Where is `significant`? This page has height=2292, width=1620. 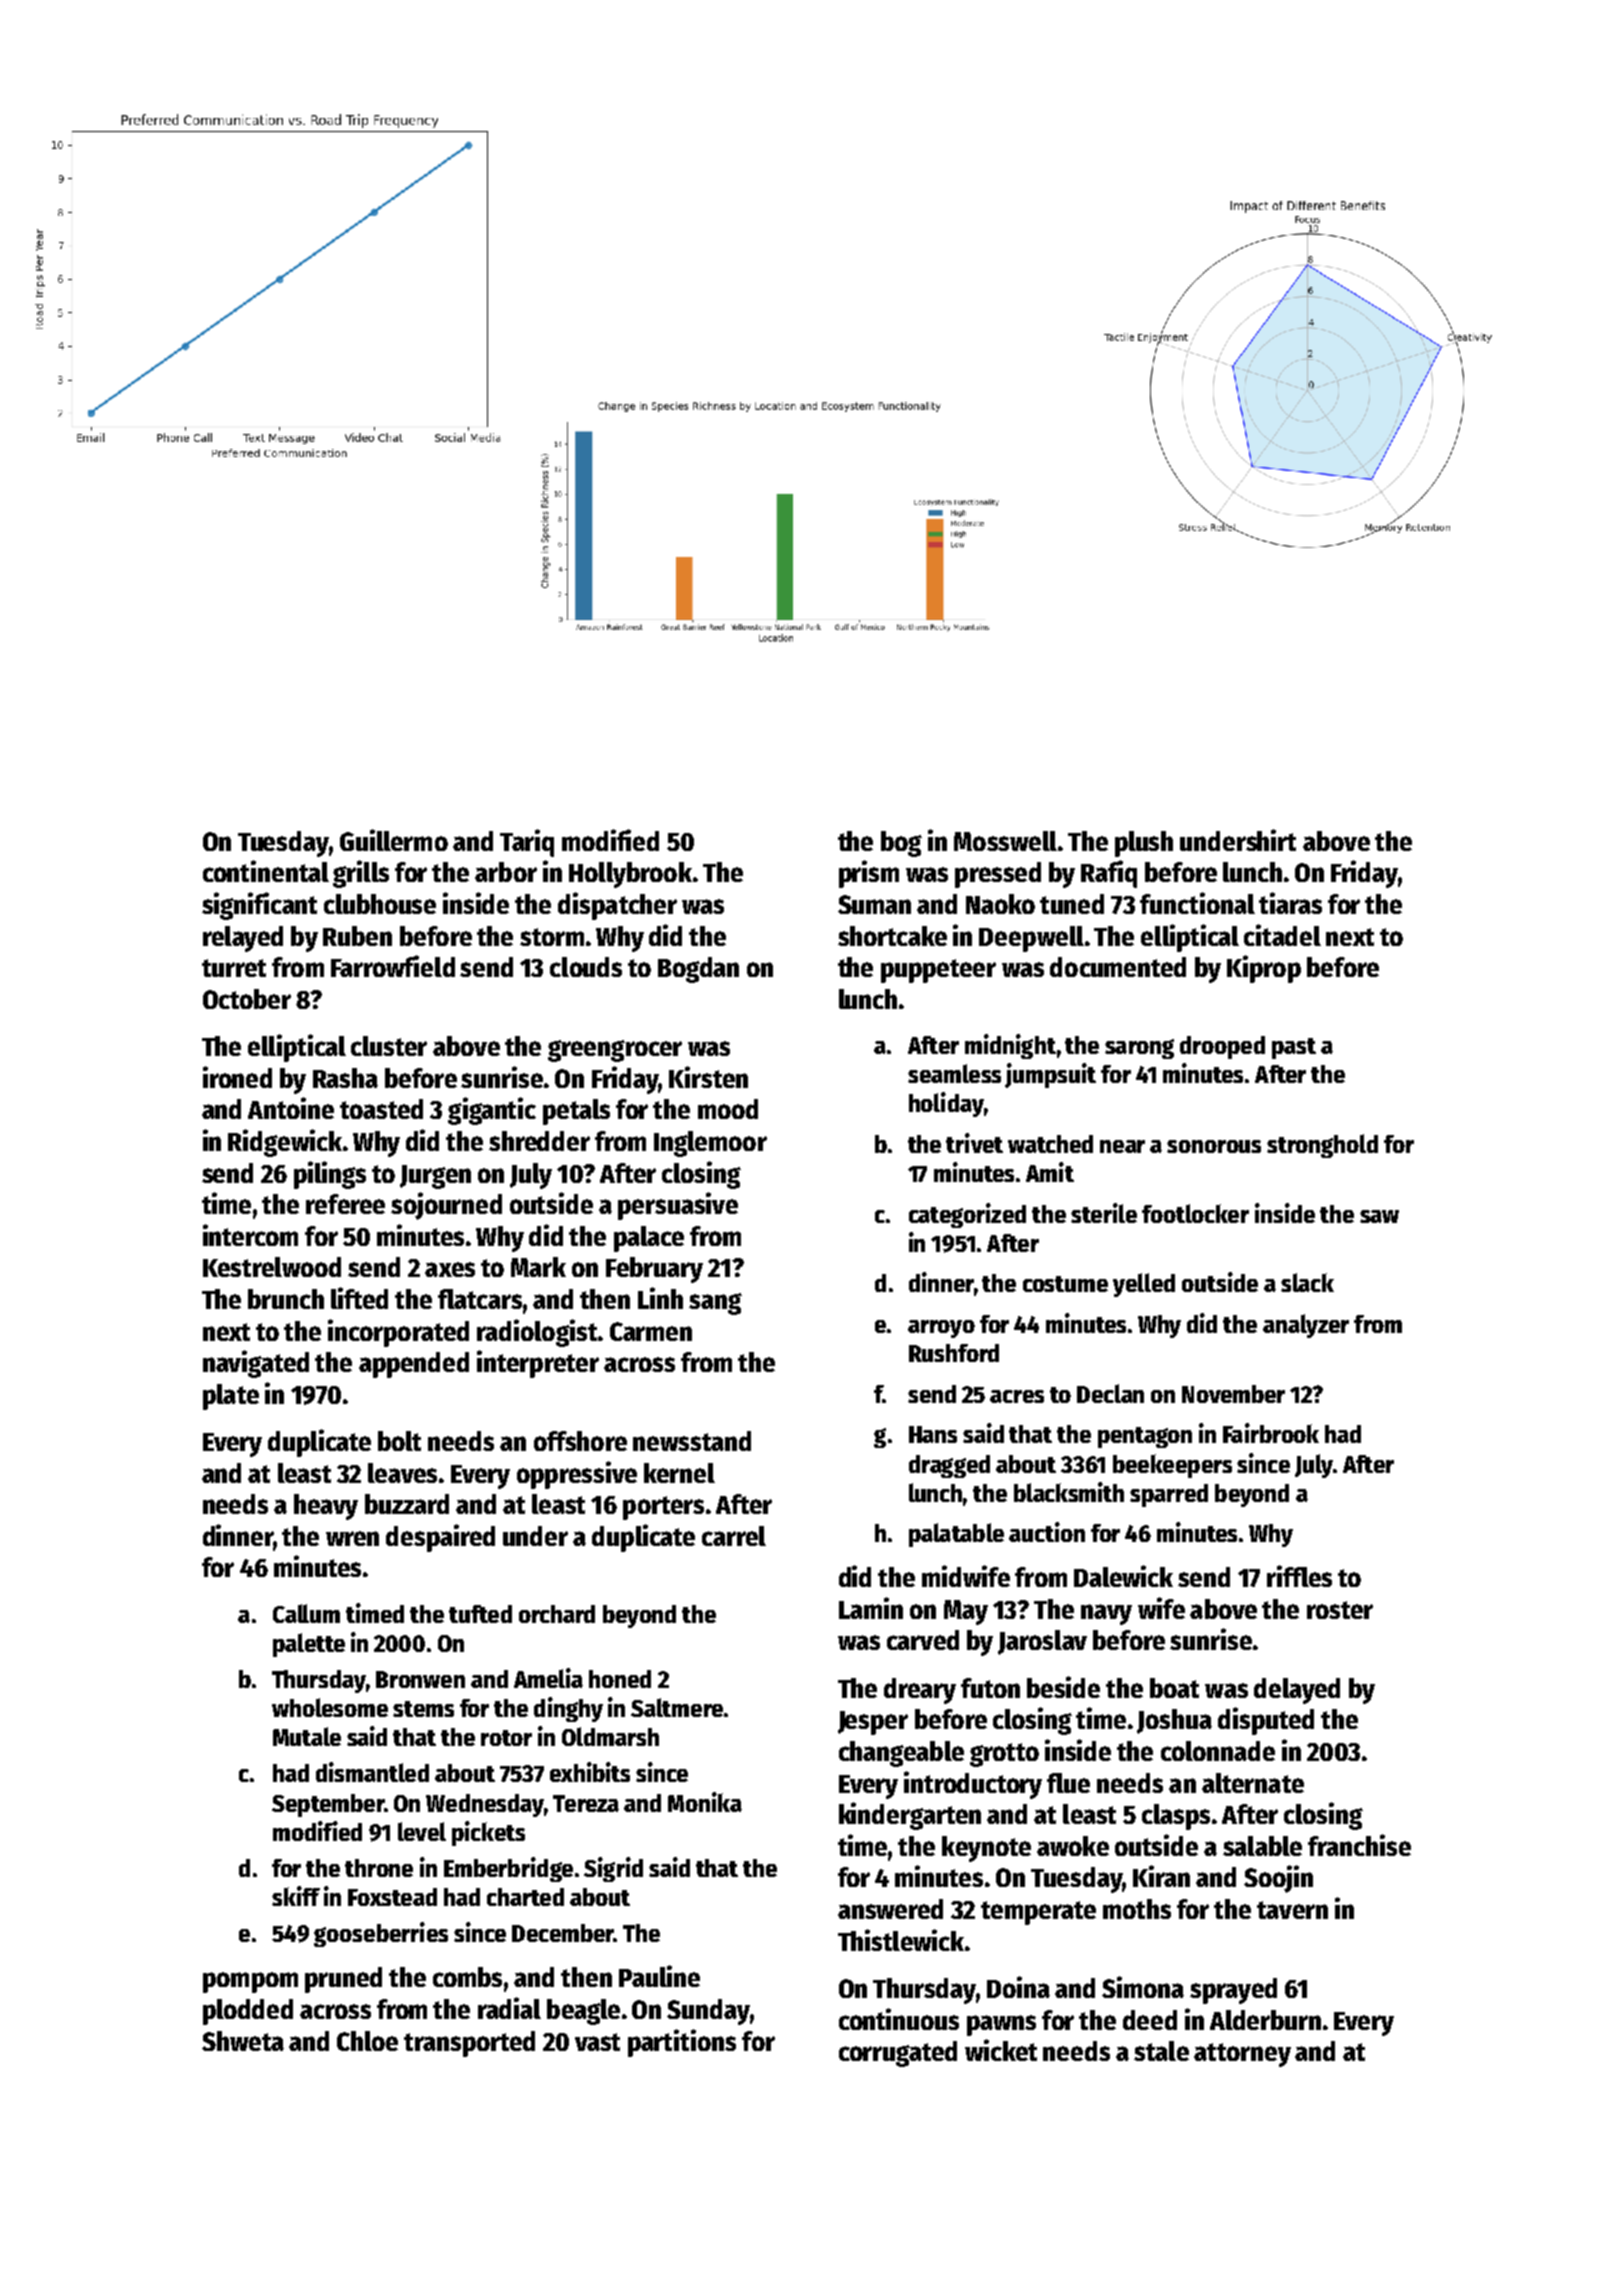 significant is located at coordinates (259, 906).
